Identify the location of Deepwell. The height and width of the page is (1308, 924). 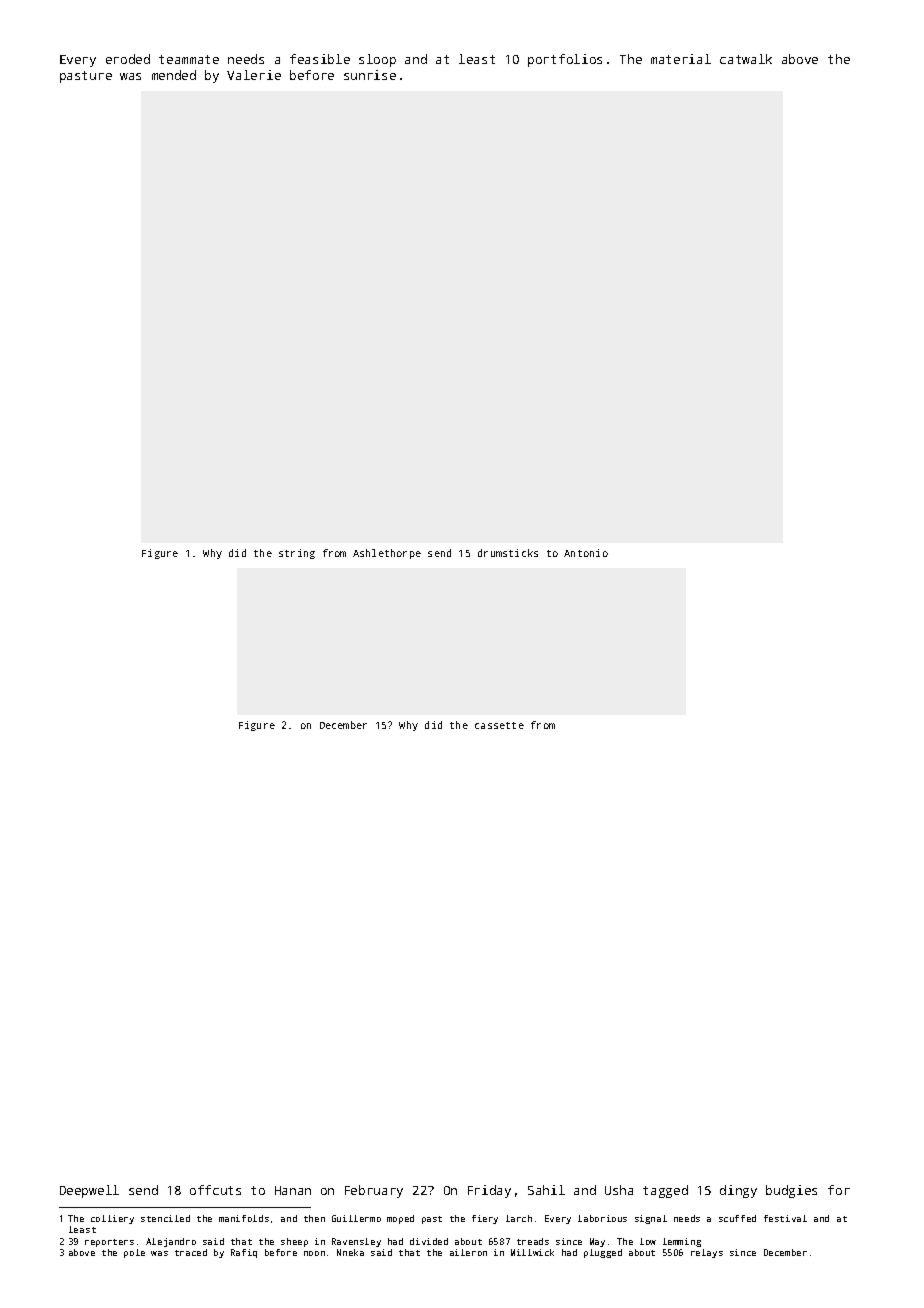
(89, 1191).
